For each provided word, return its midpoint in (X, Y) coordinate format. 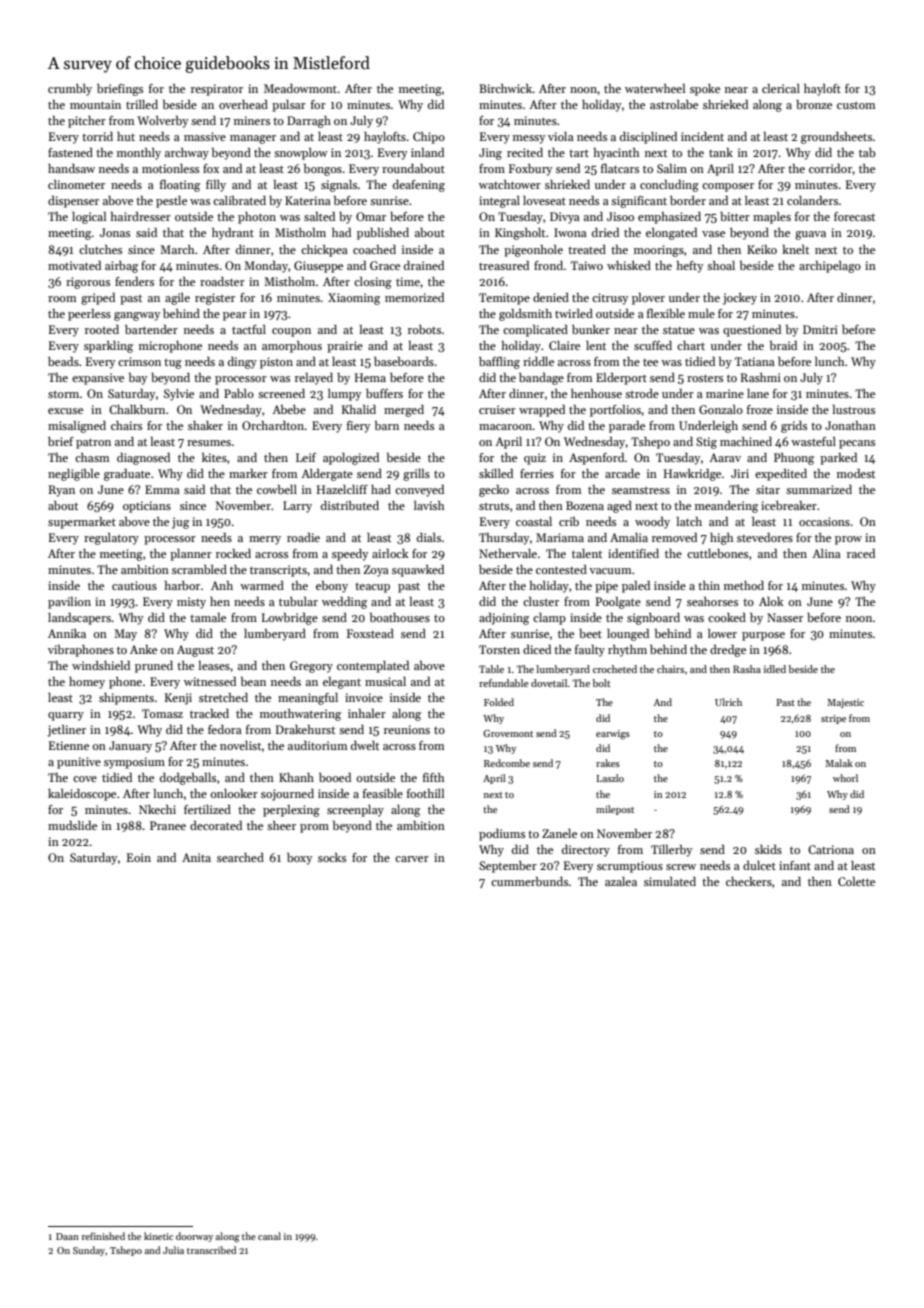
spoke (705, 90)
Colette (856, 881)
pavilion (69, 603)
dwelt (365, 745)
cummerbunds (529, 881)
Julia (173, 1250)
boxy (299, 859)
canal (269, 1236)
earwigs (613, 735)
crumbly (70, 90)
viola (561, 136)
